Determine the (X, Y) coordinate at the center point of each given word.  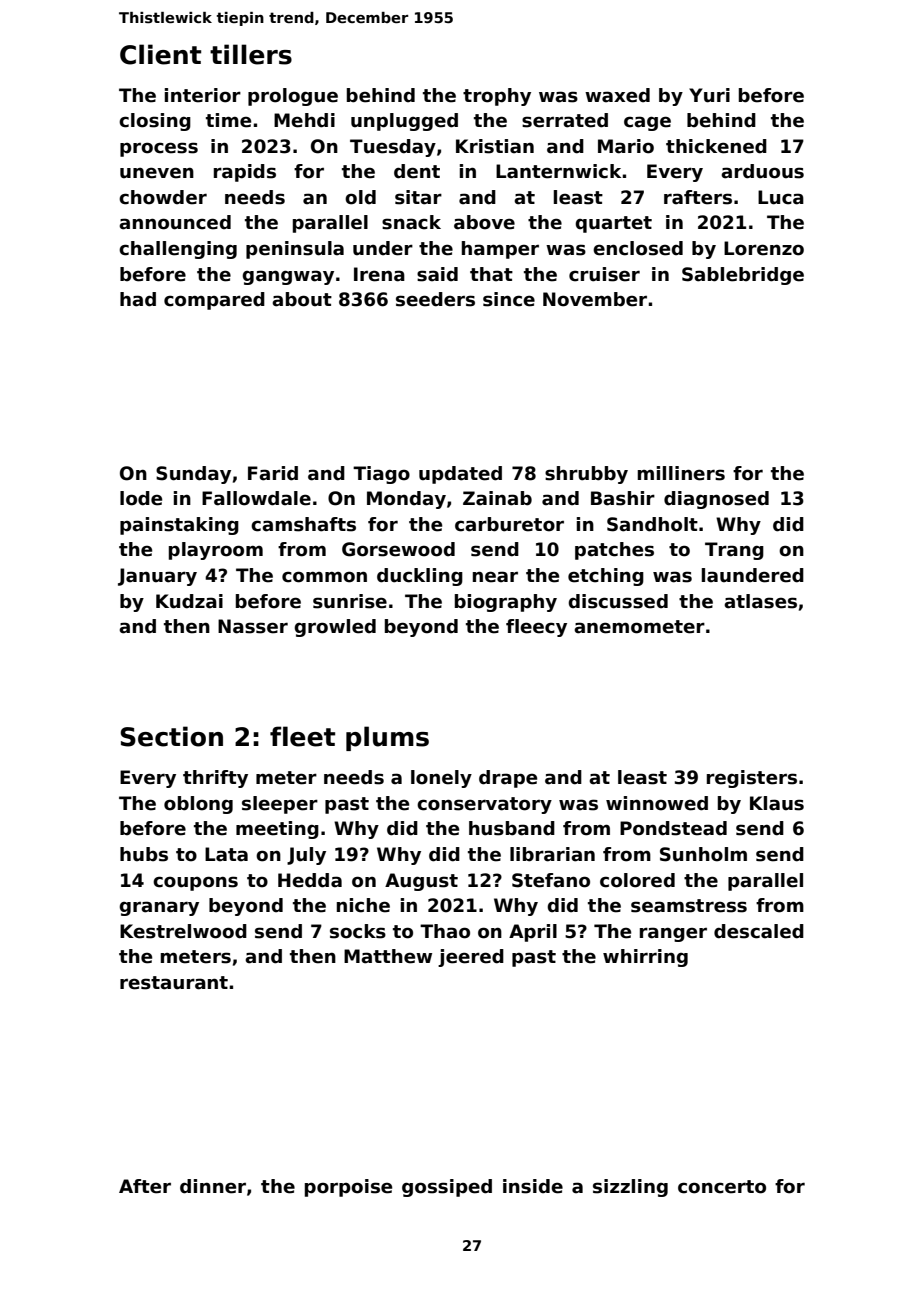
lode (141, 498)
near (495, 577)
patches (614, 551)
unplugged (404, 122)
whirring (645, 958)
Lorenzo (764, 248)
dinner (213, 1186)
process (159, 149)
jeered (471, 958)
